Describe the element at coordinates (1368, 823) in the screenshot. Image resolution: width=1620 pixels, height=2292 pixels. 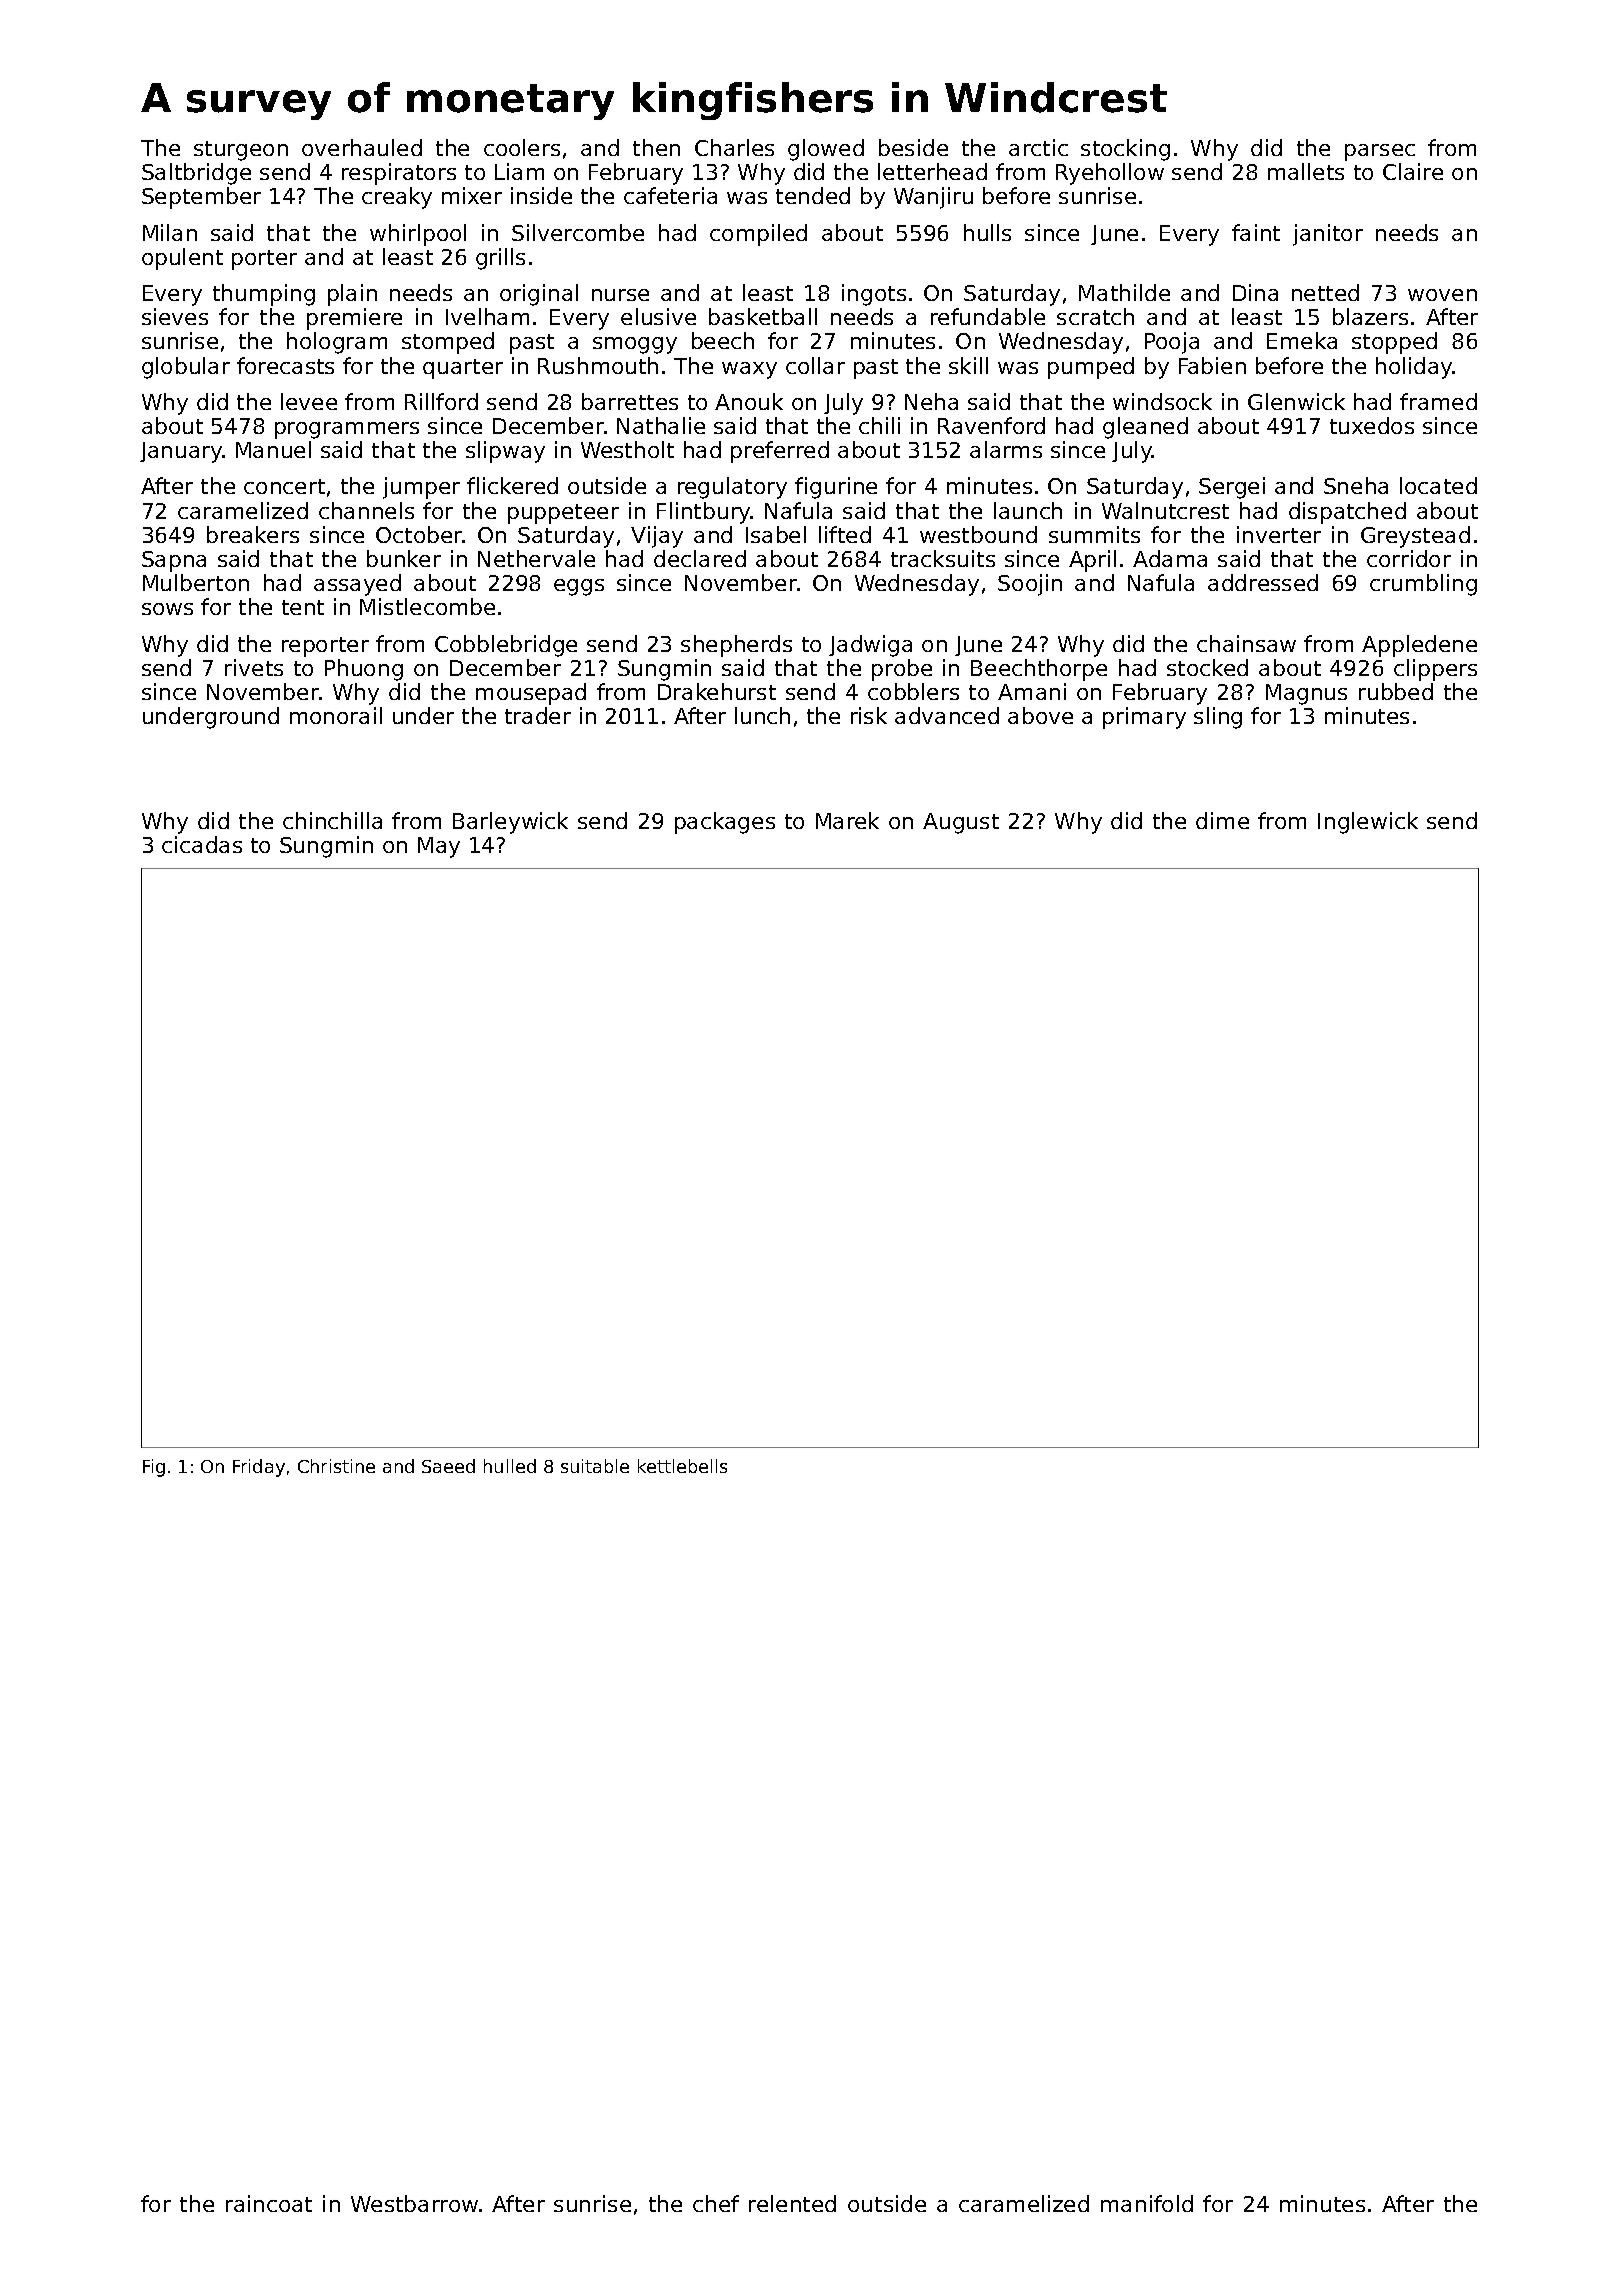
I see `Inglewick` at that location.
